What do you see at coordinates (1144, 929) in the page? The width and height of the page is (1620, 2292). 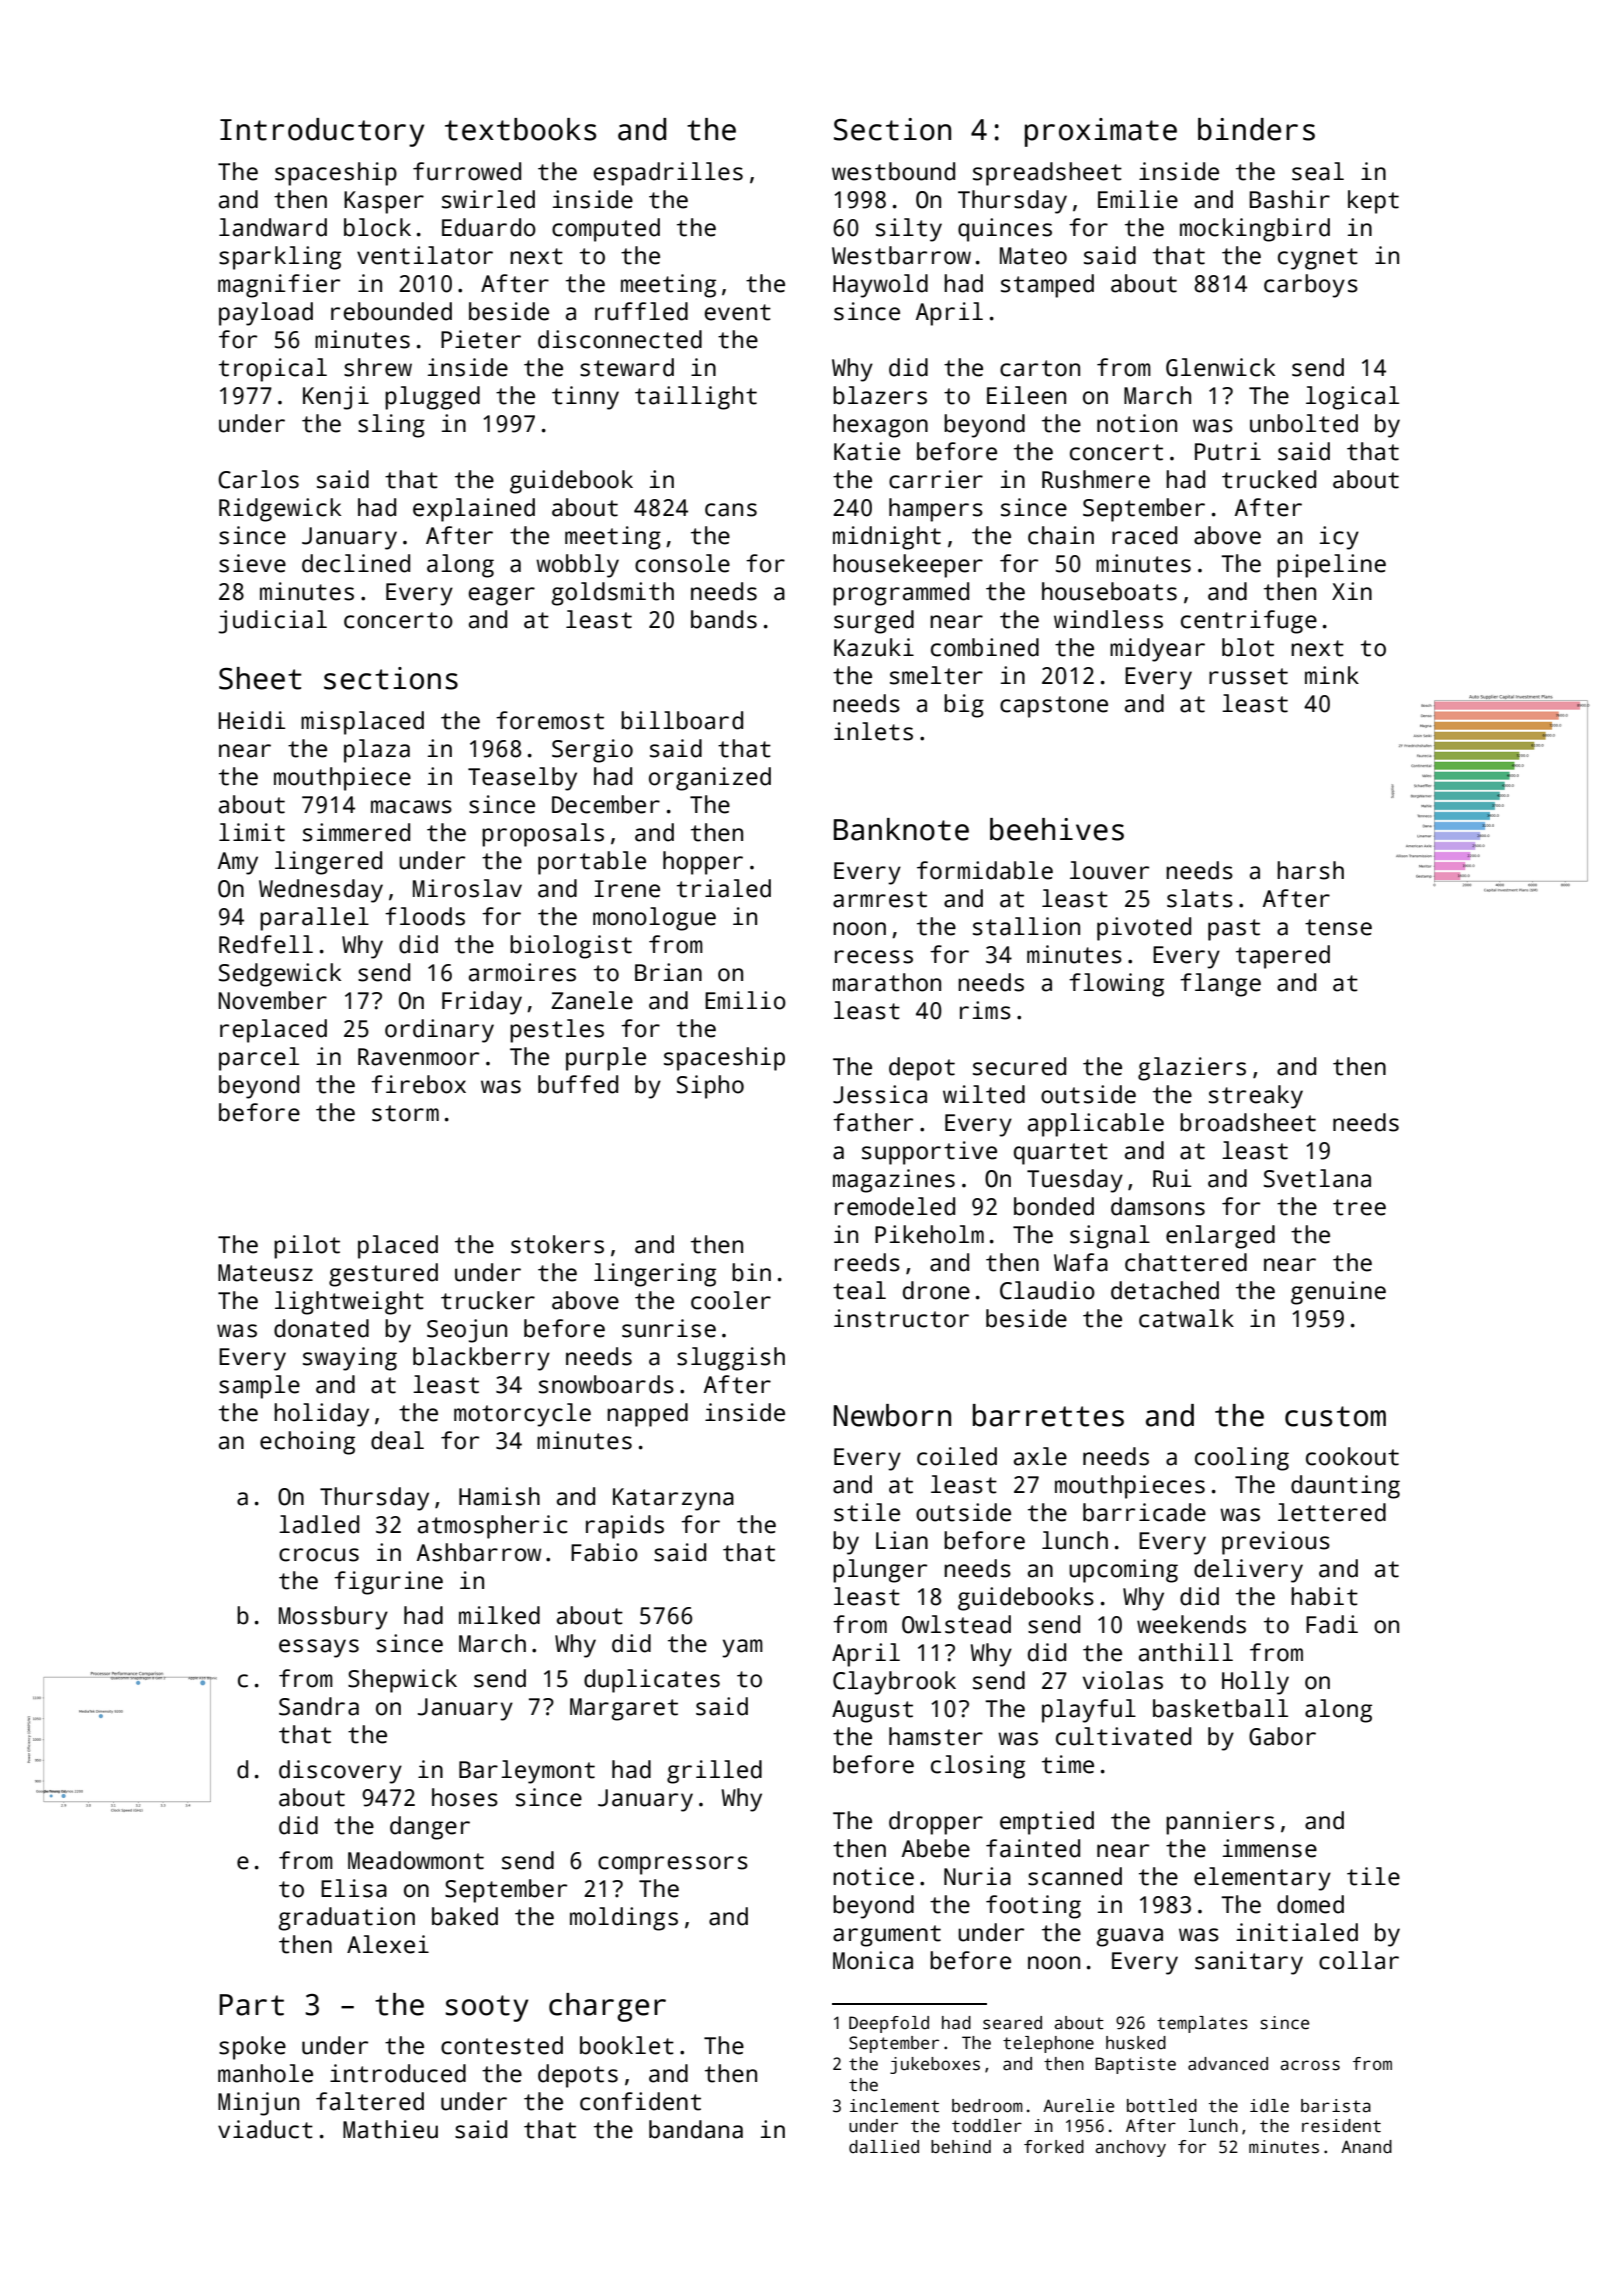 I see `pivoted` at bounding box center [1144, 929].
